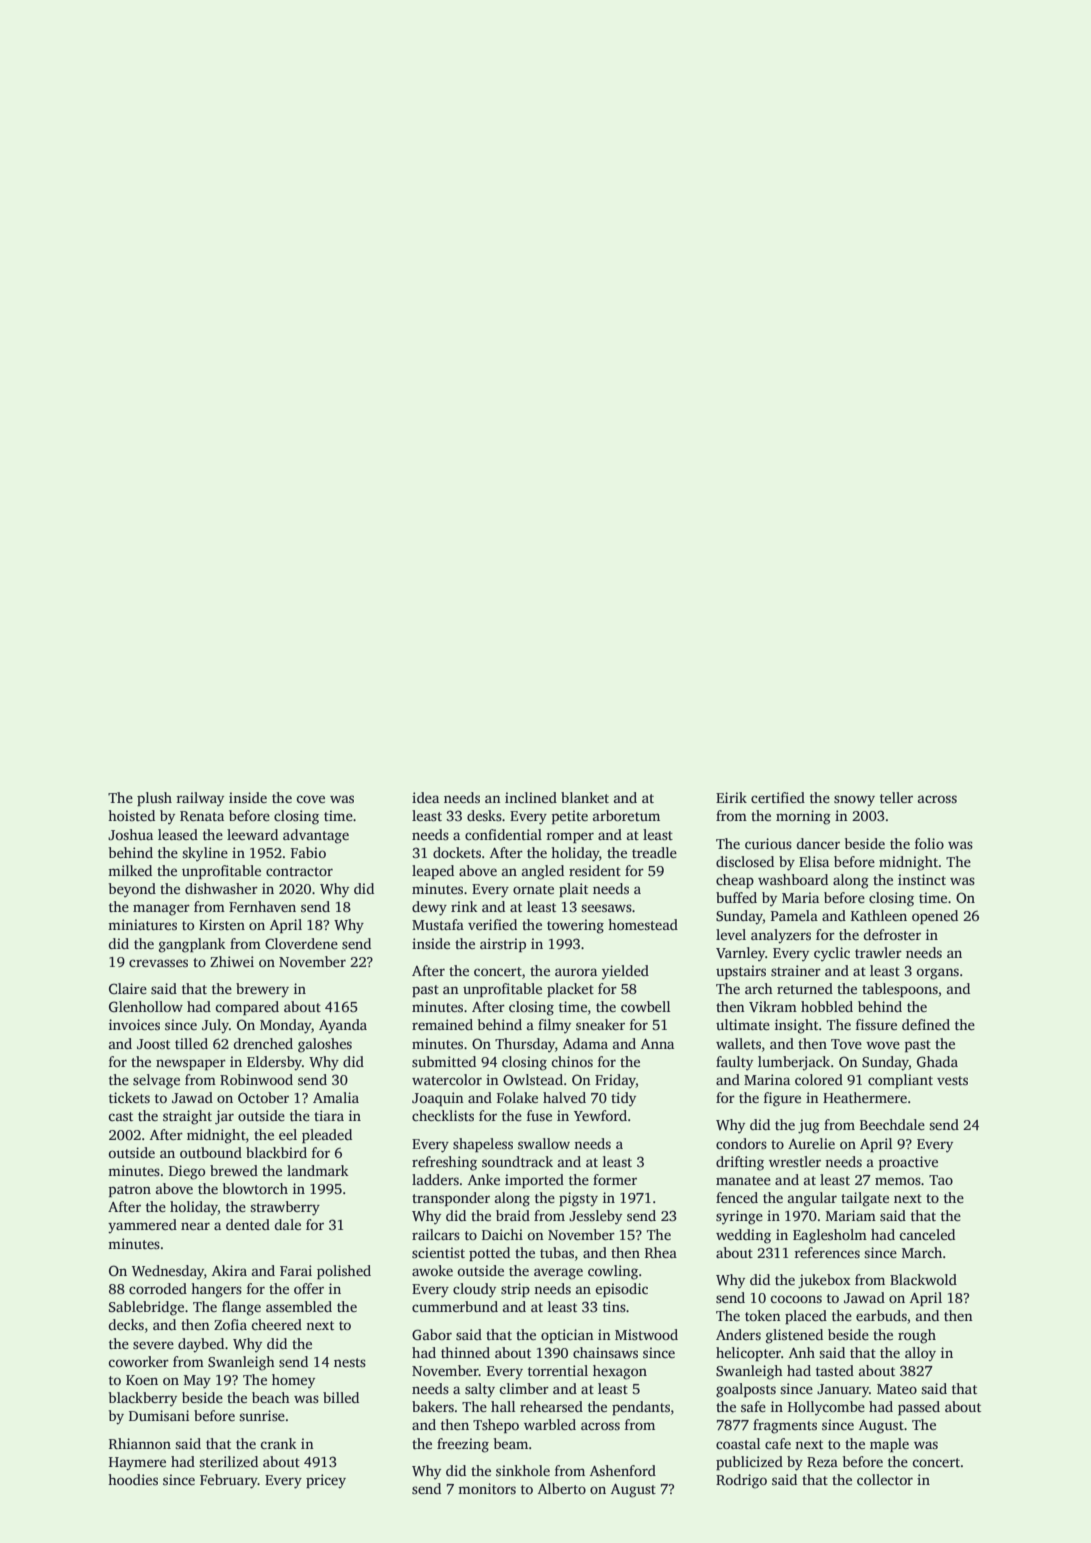 The height and width of the screenshot is (1543, 1091). What do you see at coordinates (154, 799) in the screenshot?
I see `plush` at bounding box center [154, 799].
